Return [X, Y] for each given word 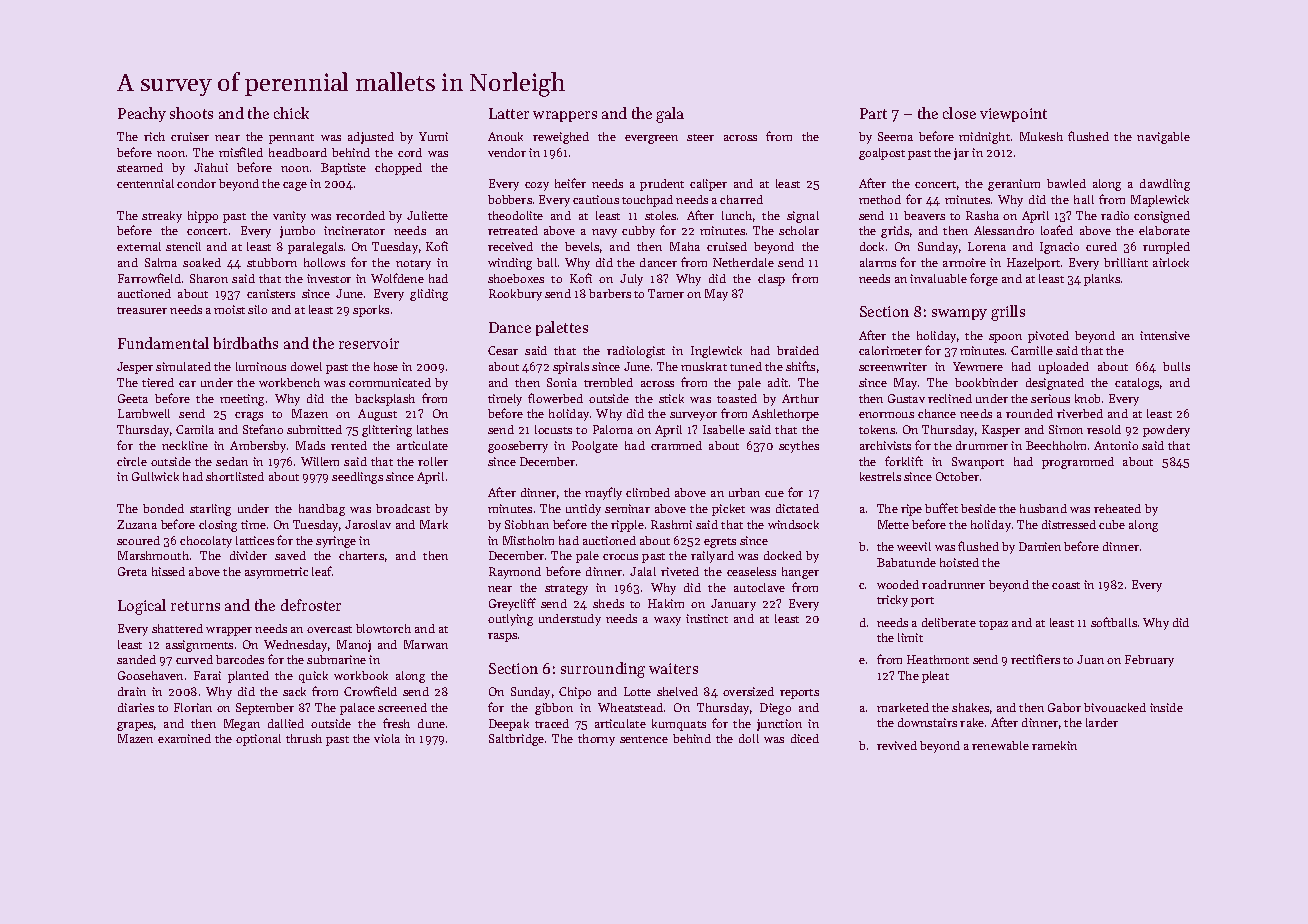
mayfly [603, 493]
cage [295, 186]
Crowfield [370, 691]
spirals [571, 368]
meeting [242, 400]
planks [1102, 280]
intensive [1165, 335]
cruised [727, 246]
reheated [1117, 508]
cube [1112, 524]
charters [361, 555]
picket [728, 510]
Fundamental [163, 343]
